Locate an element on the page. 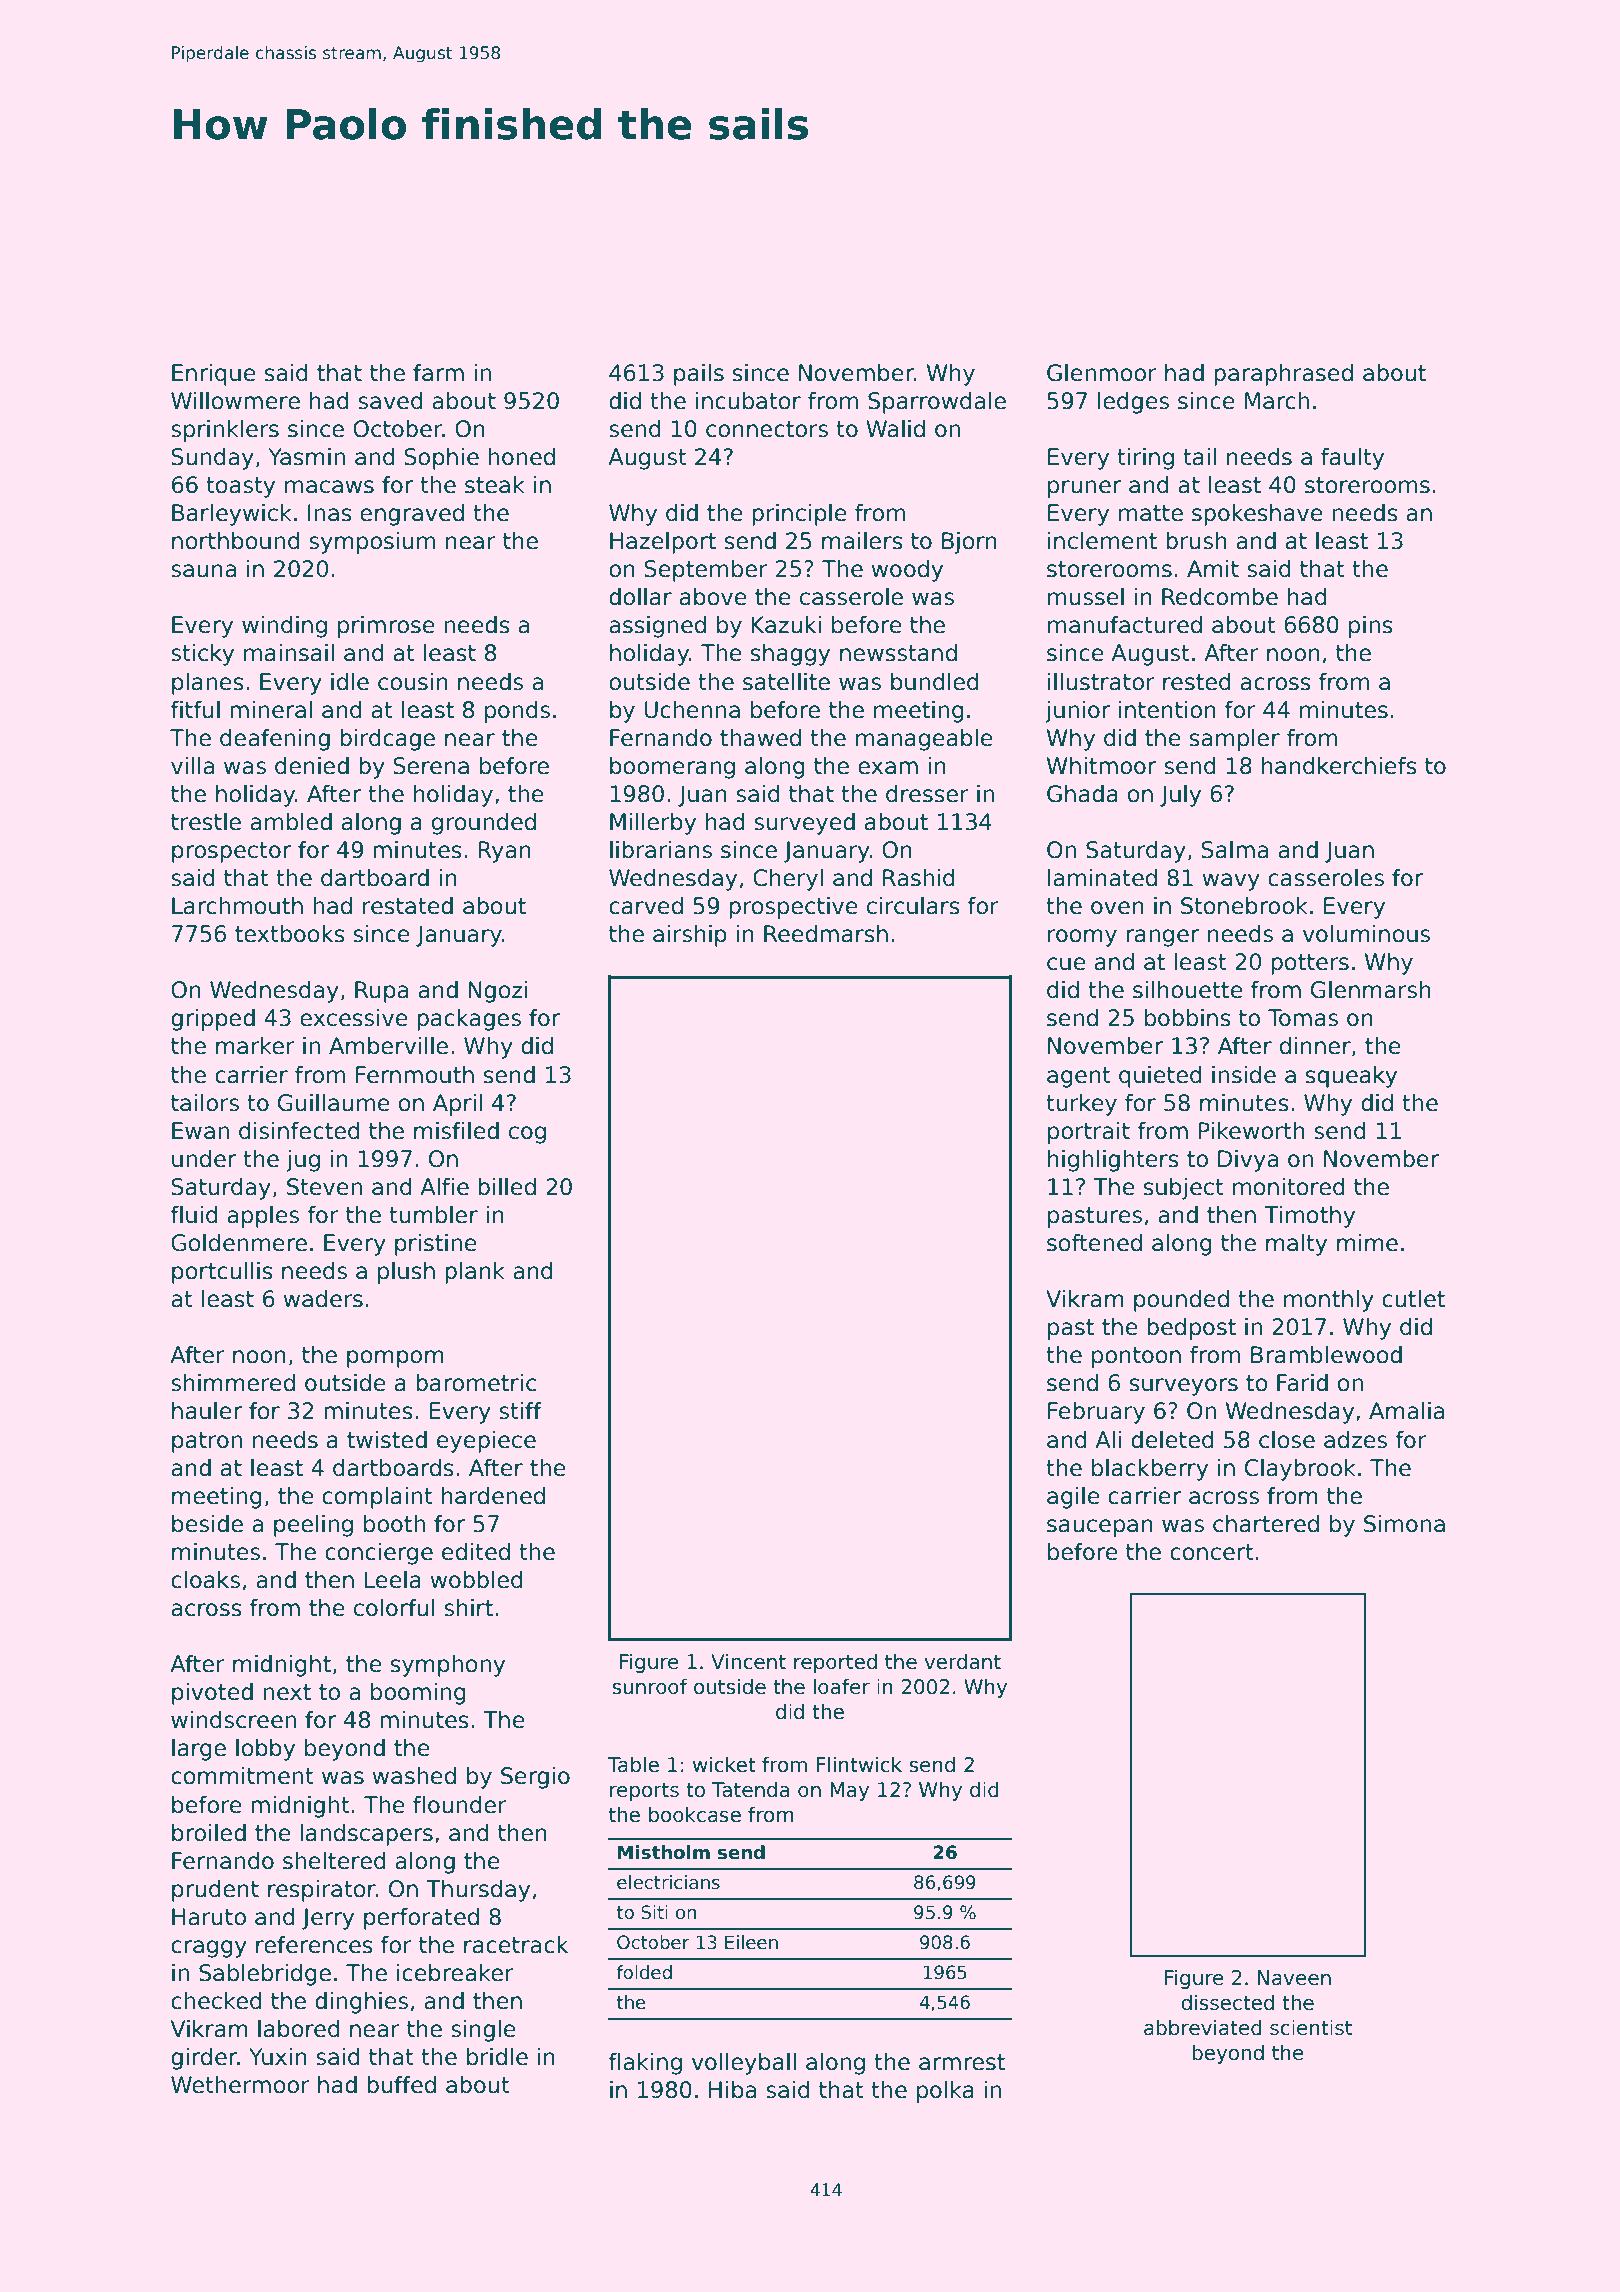 Image resolution: width=1620 pixels, height=2292 pixels. next is located at coordinates (287, 1692).
